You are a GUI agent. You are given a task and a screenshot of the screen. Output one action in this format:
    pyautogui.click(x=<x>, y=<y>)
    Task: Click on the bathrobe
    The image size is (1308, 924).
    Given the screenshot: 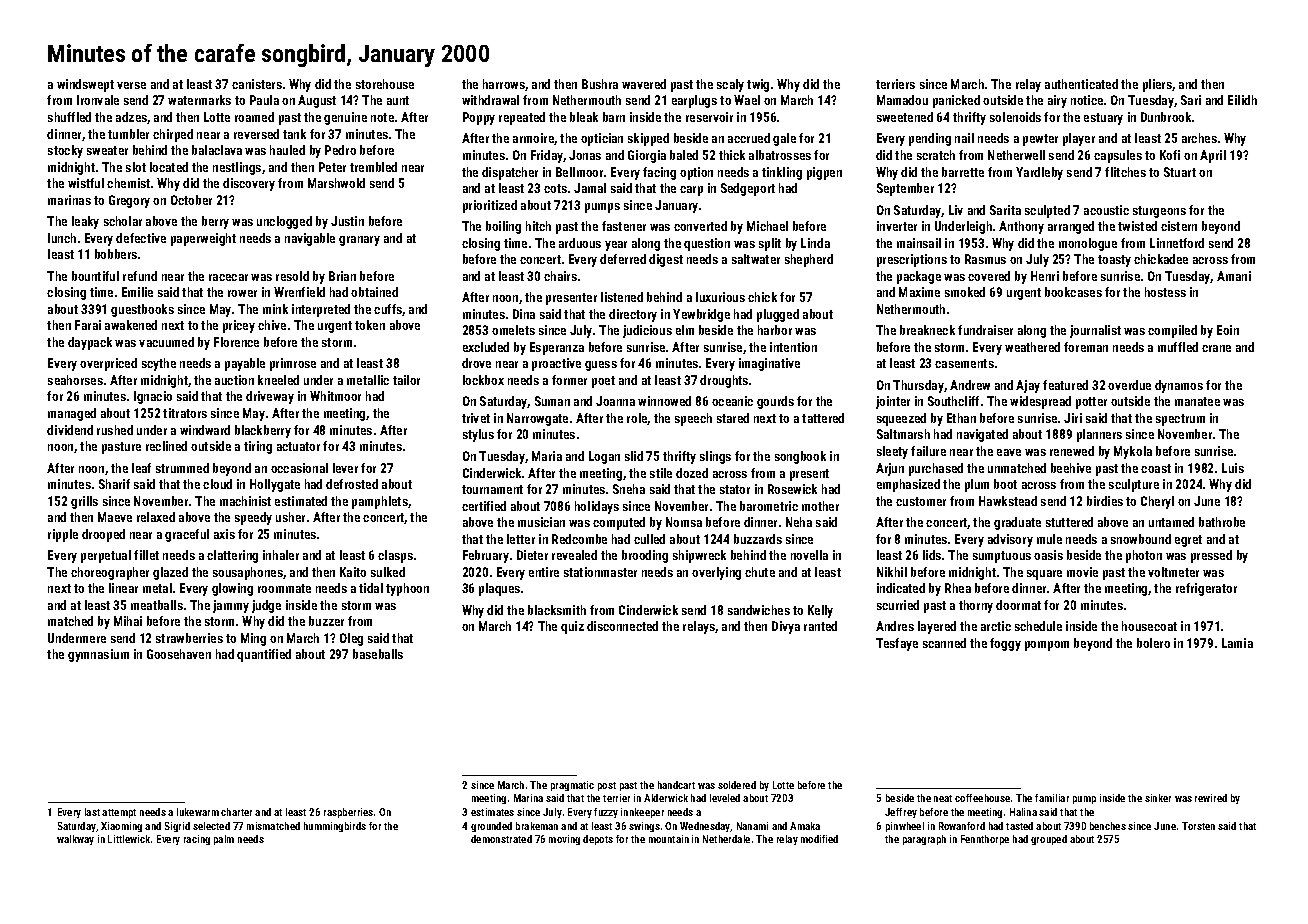 What is the action you would take?
    pyautogui.click(x=1222, y=522)
